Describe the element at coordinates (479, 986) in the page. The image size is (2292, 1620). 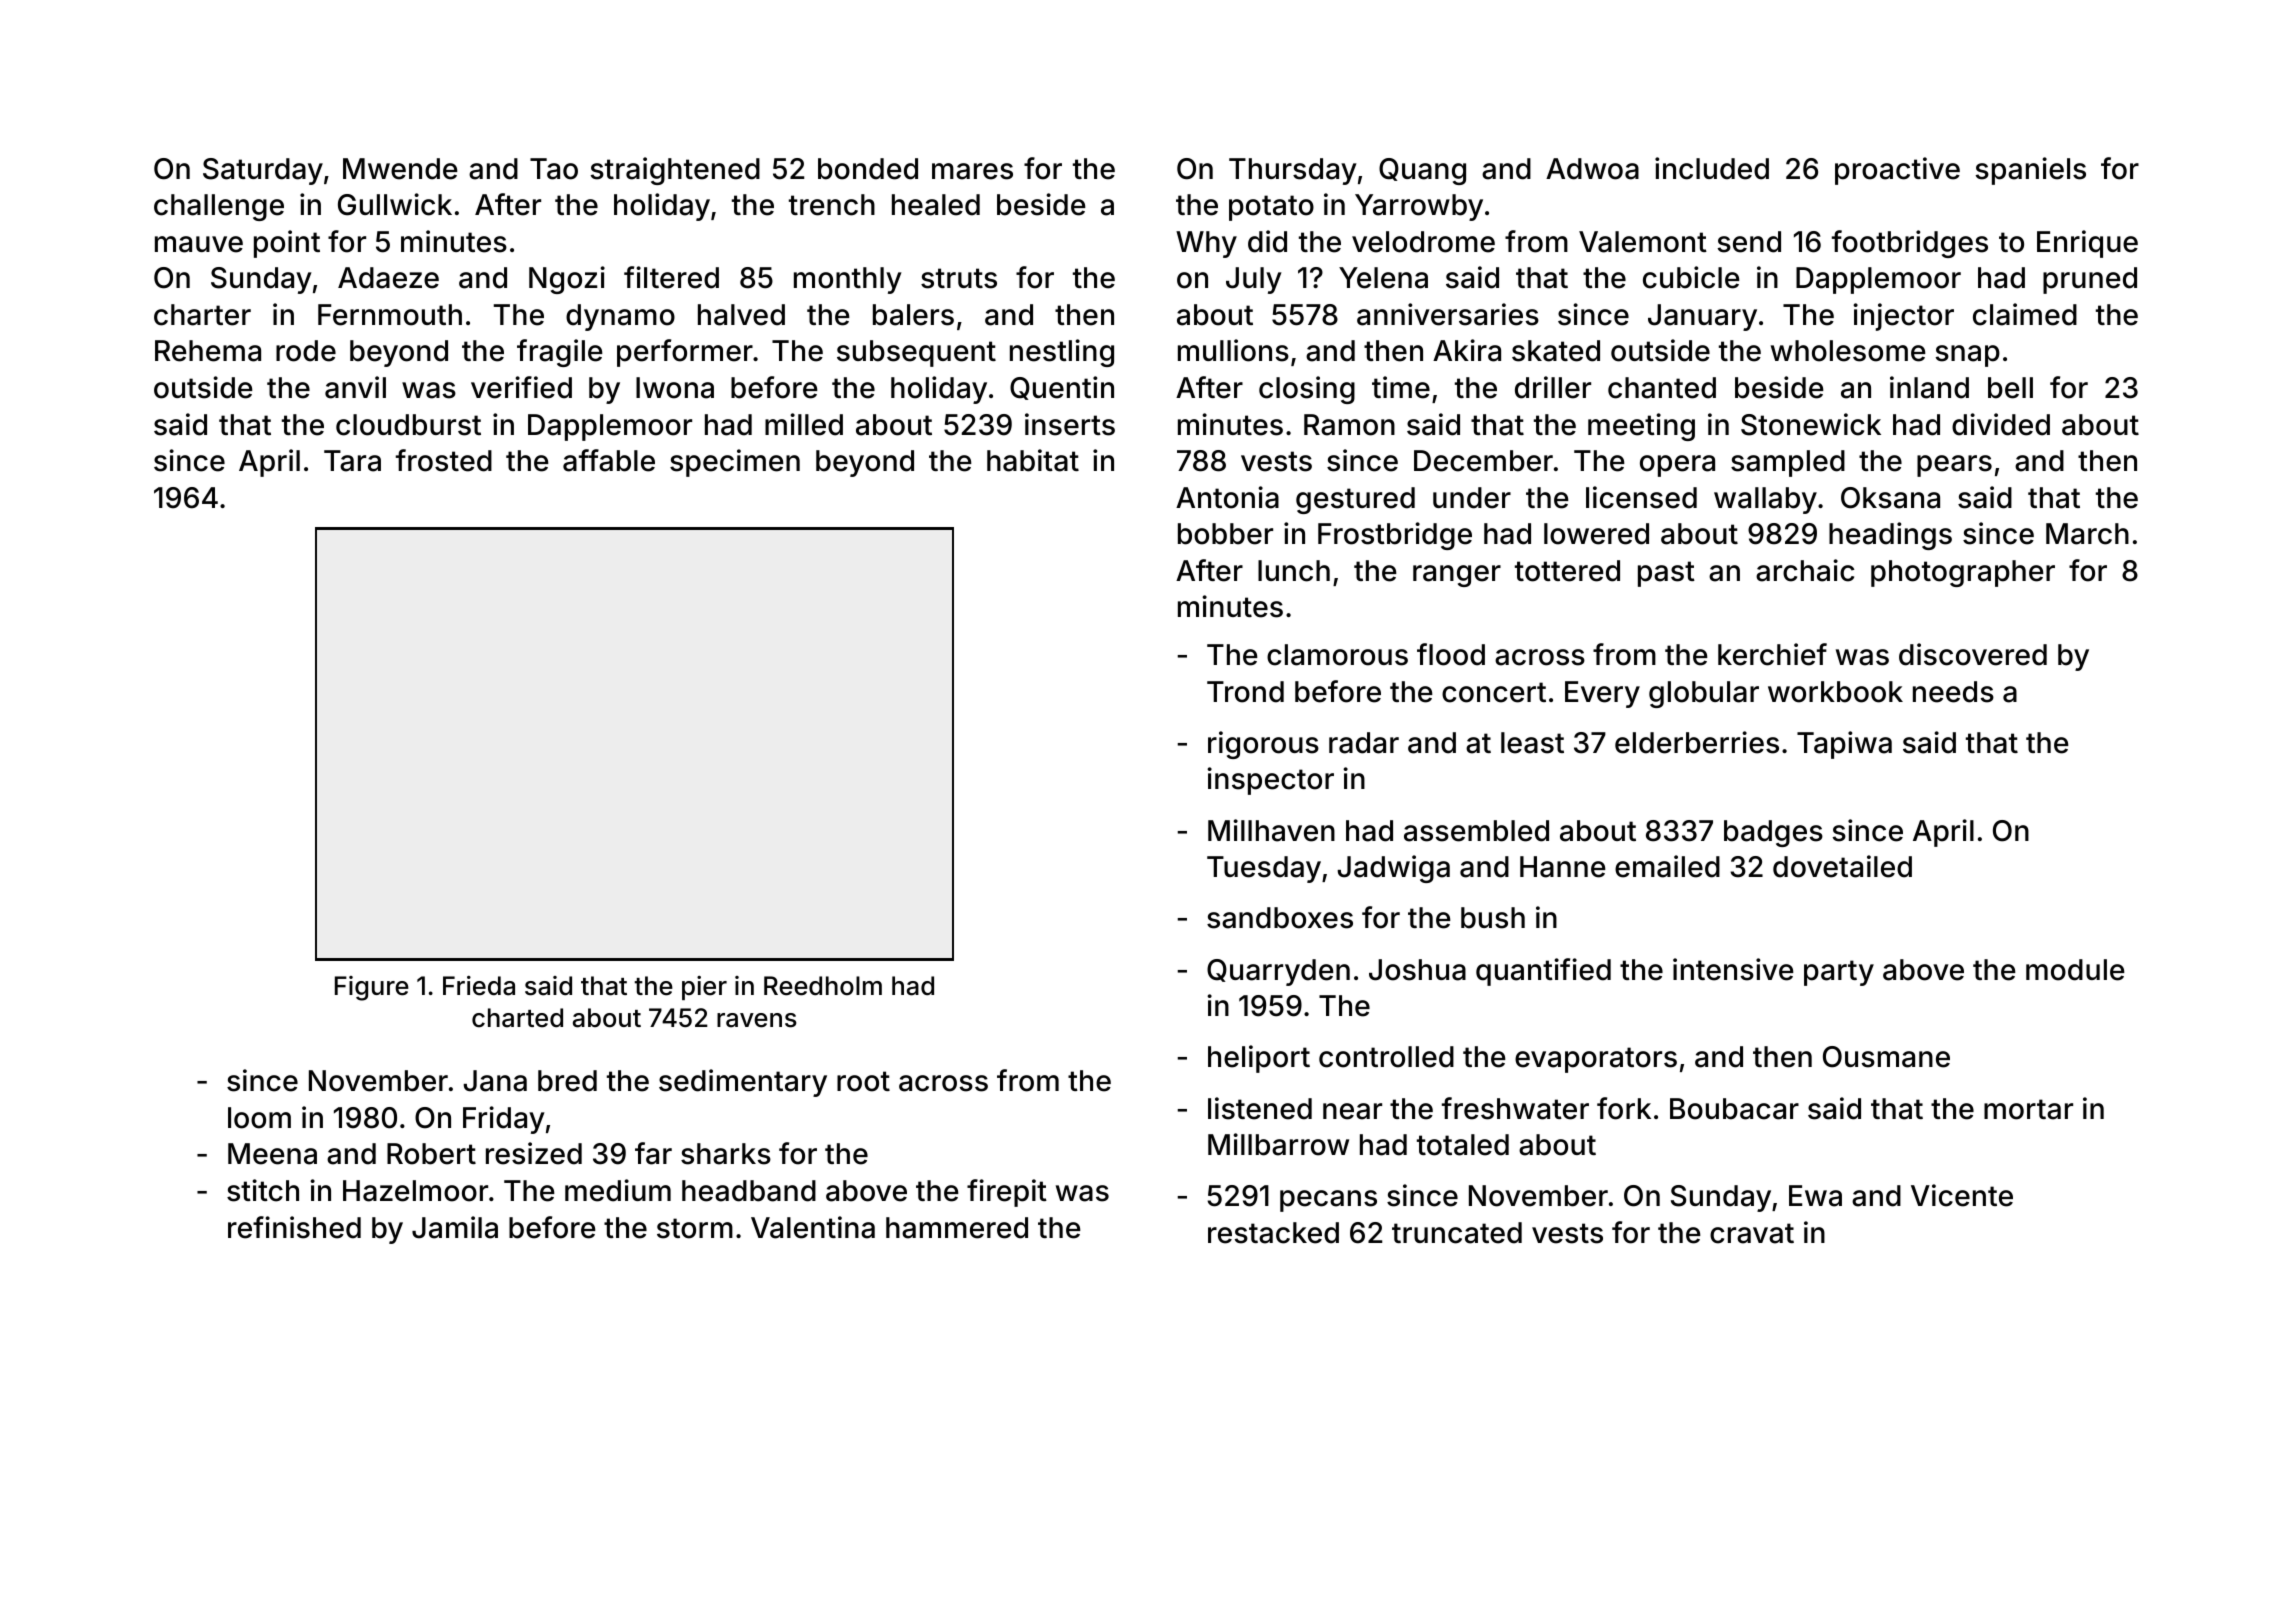
I see `Frieda` at that location.
